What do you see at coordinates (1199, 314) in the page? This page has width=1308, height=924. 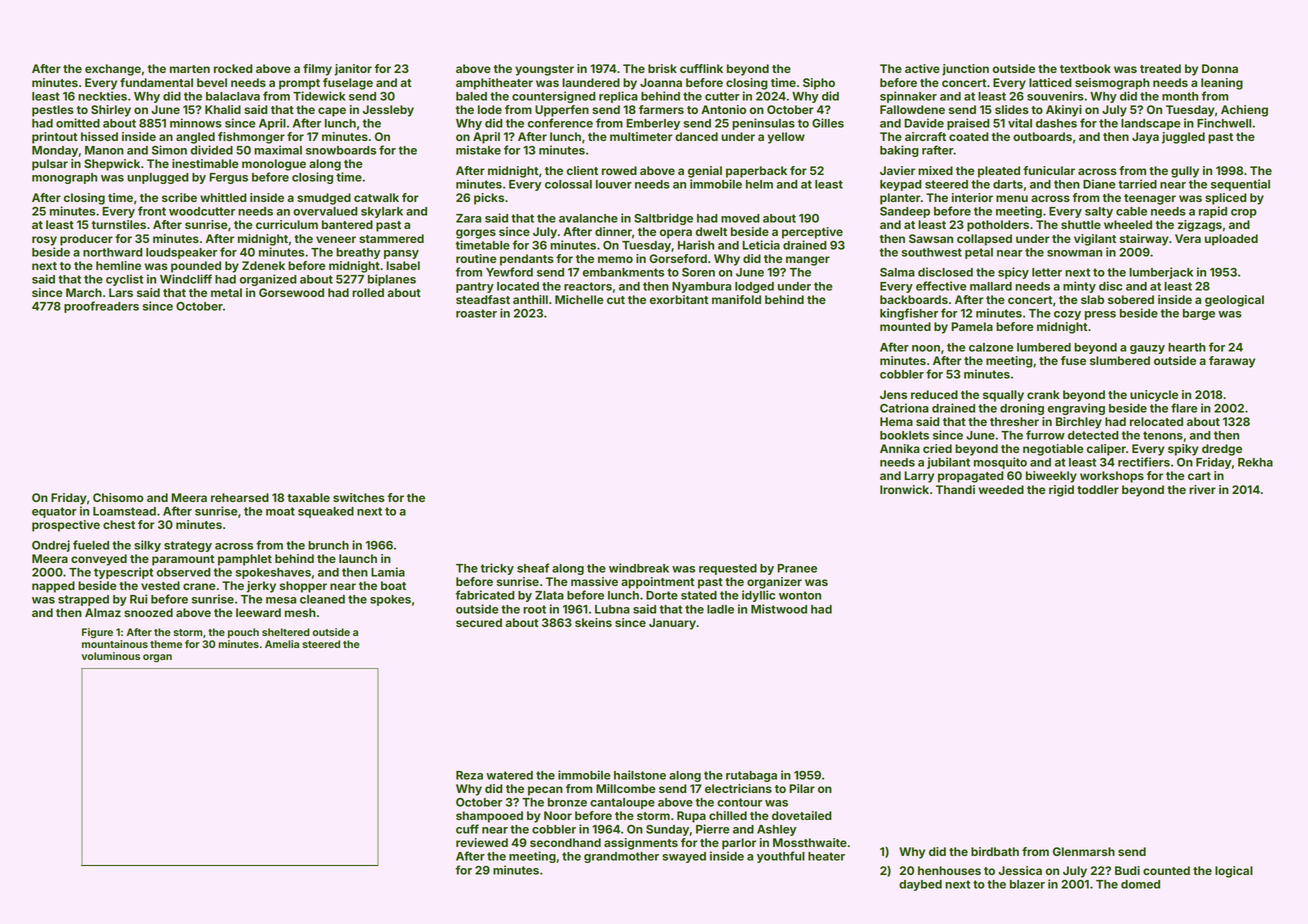 I see `barge` at bounding box center [1199, 314].
